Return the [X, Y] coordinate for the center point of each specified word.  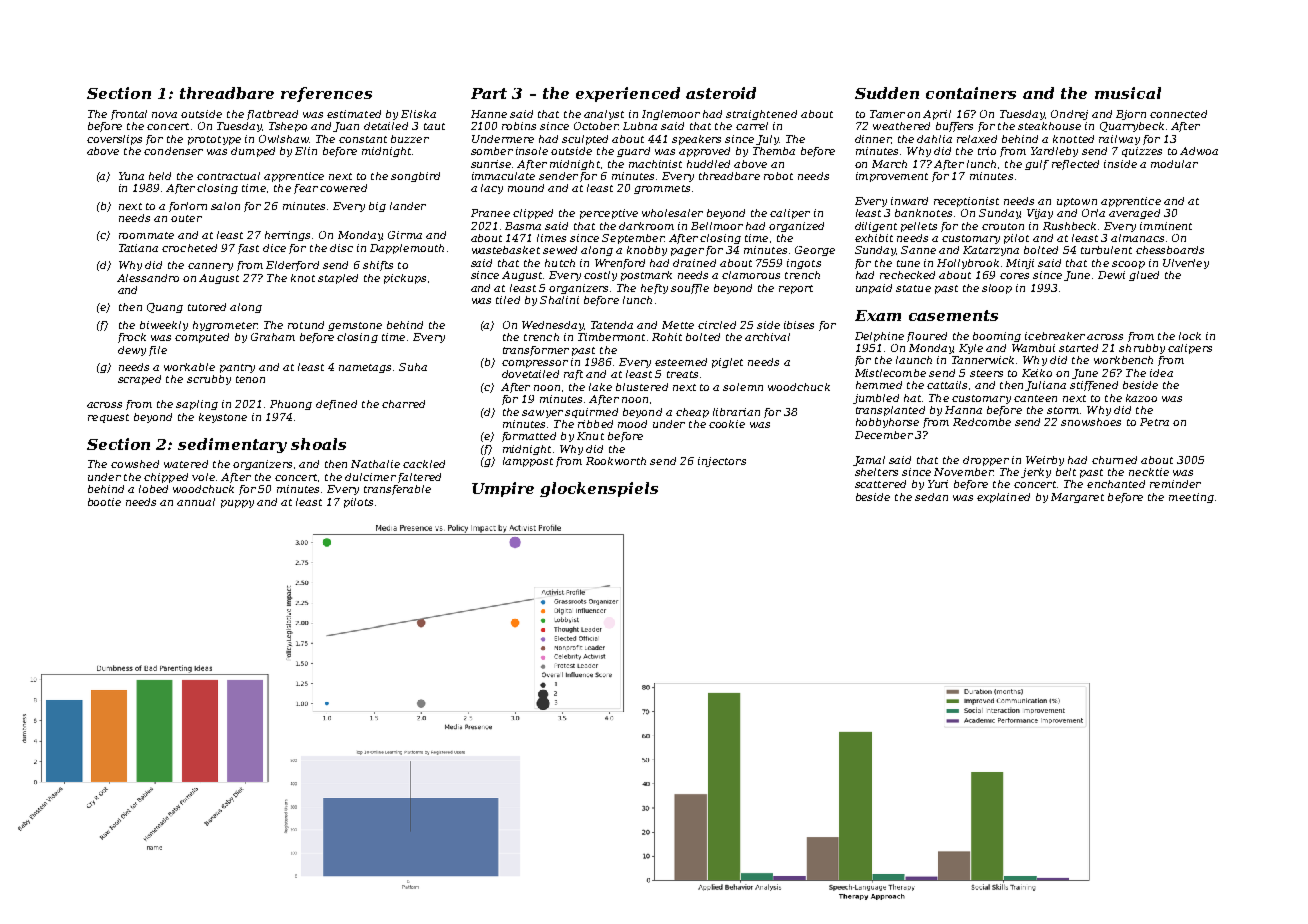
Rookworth [616, 461]
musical [1128, 93]
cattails [947, 385]
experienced [628, 94]
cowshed [135, 464]
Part [489, 93]
